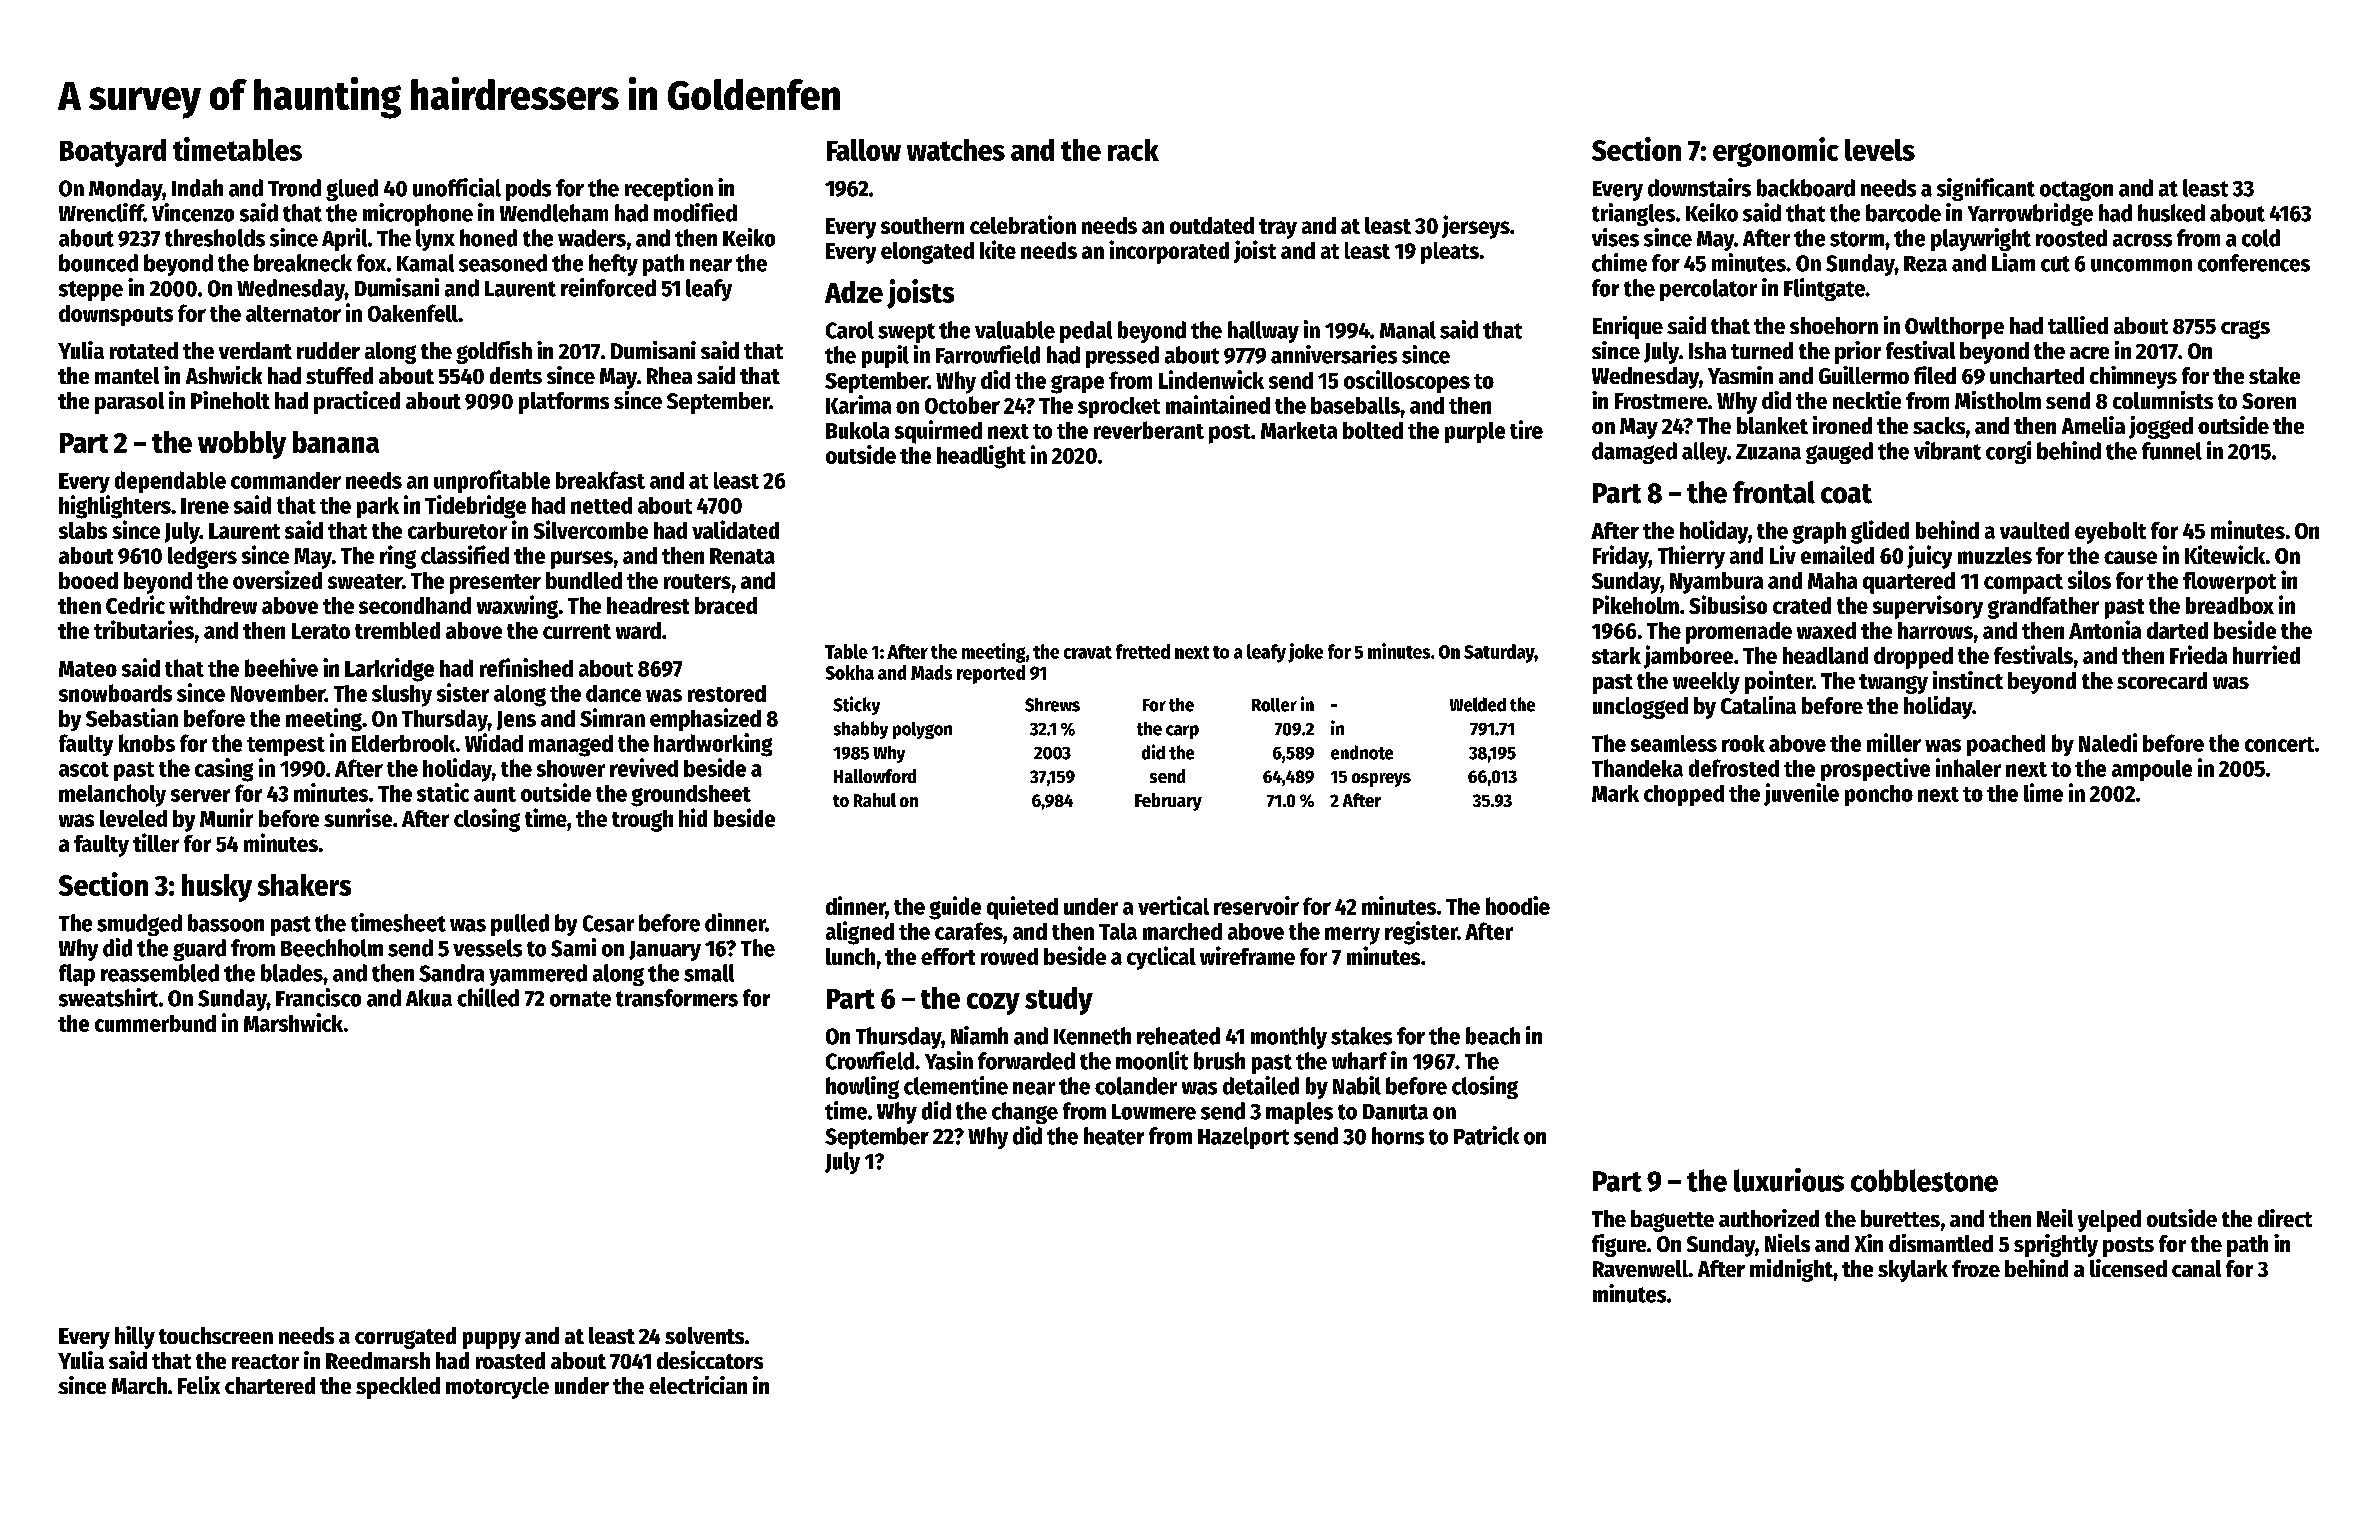 This screenshot has width=2380, height=1540. What do you see at coordinates (1219, 1061) in the screenshot?
I see `brush` at bounding box center [1219, 1061].
